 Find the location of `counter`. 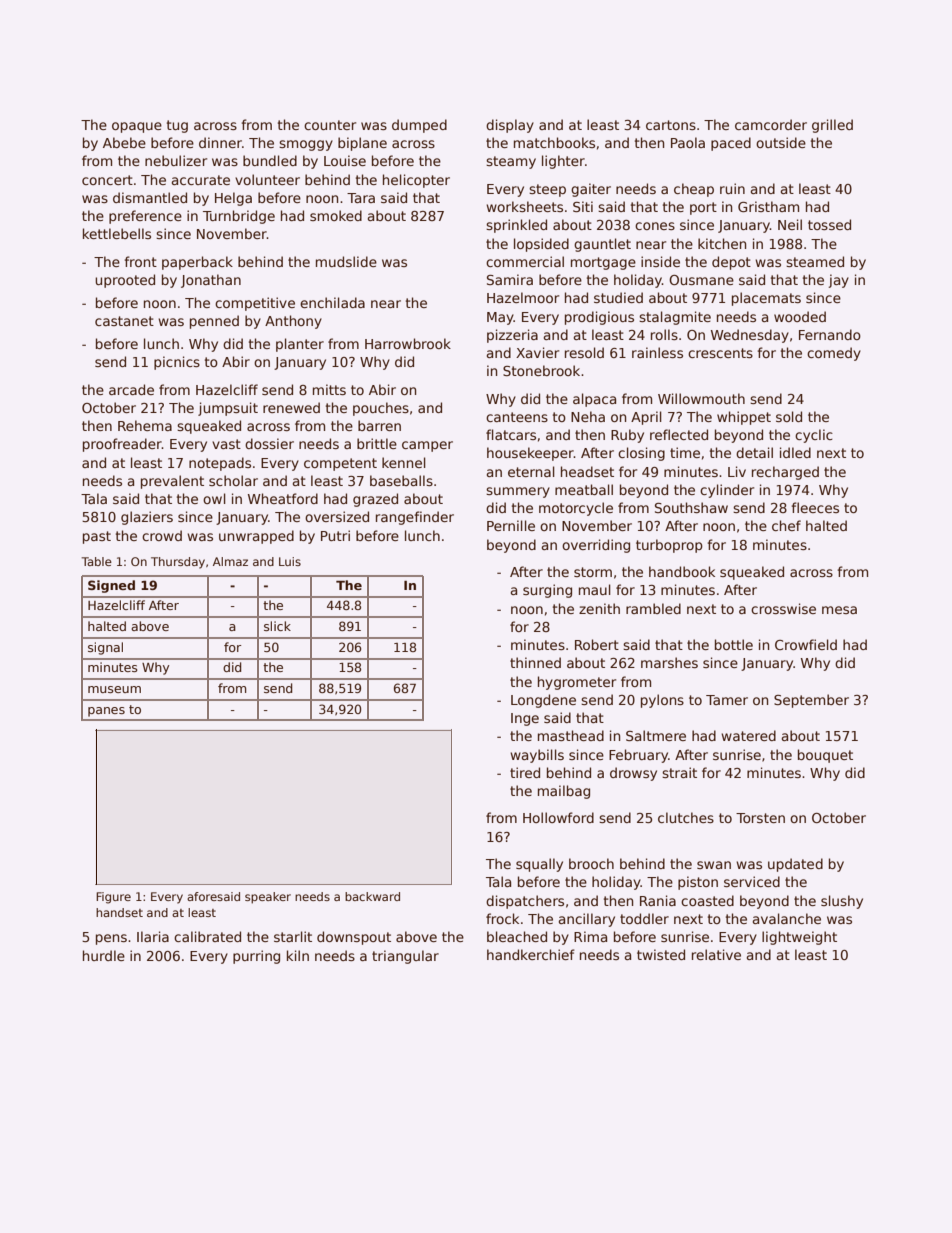

counter is located at coordinates (330, 125).
